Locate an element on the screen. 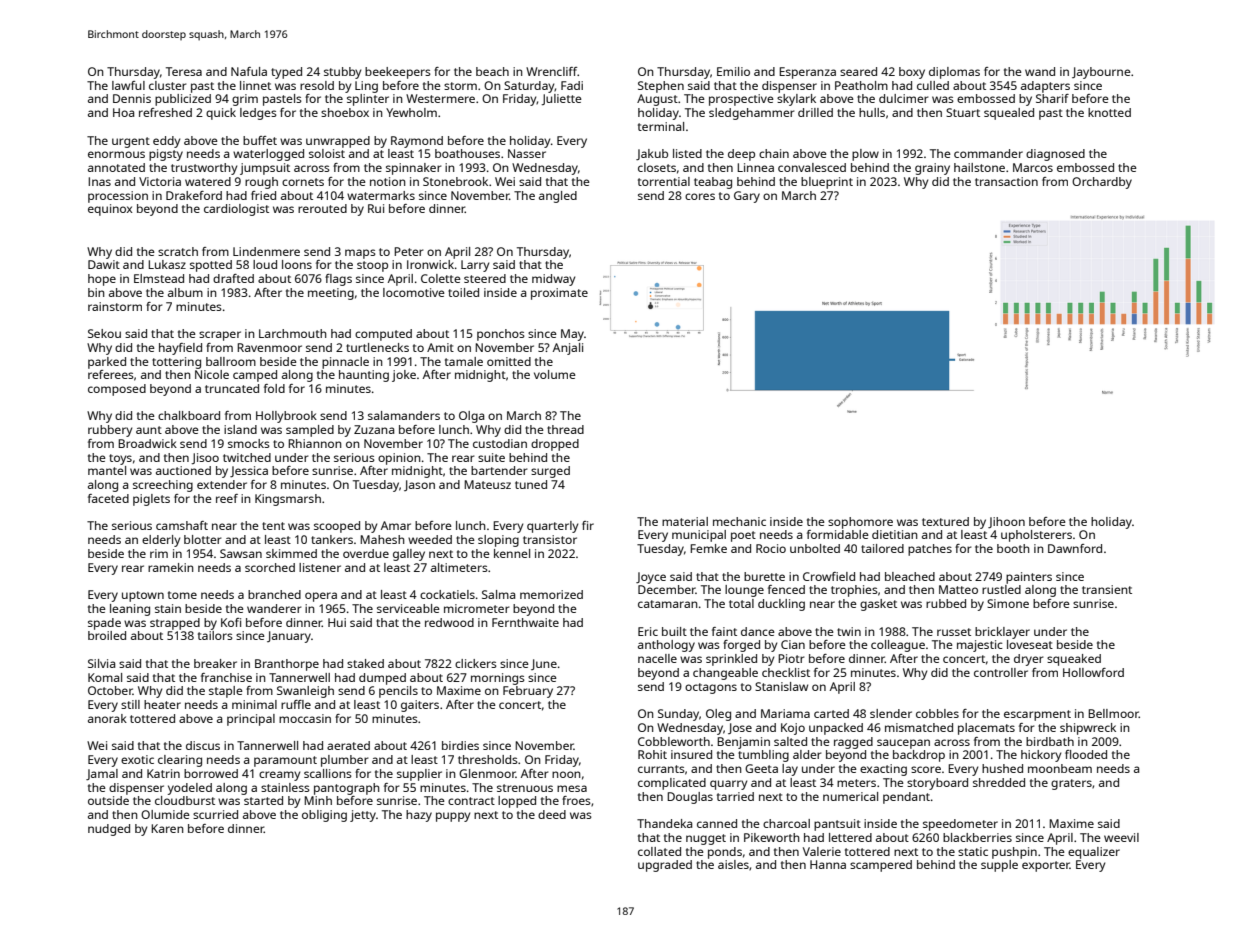 Image resolution: width=1233 pixels, height=952 pixels. dietitian is located at coordinates (895, 534).
